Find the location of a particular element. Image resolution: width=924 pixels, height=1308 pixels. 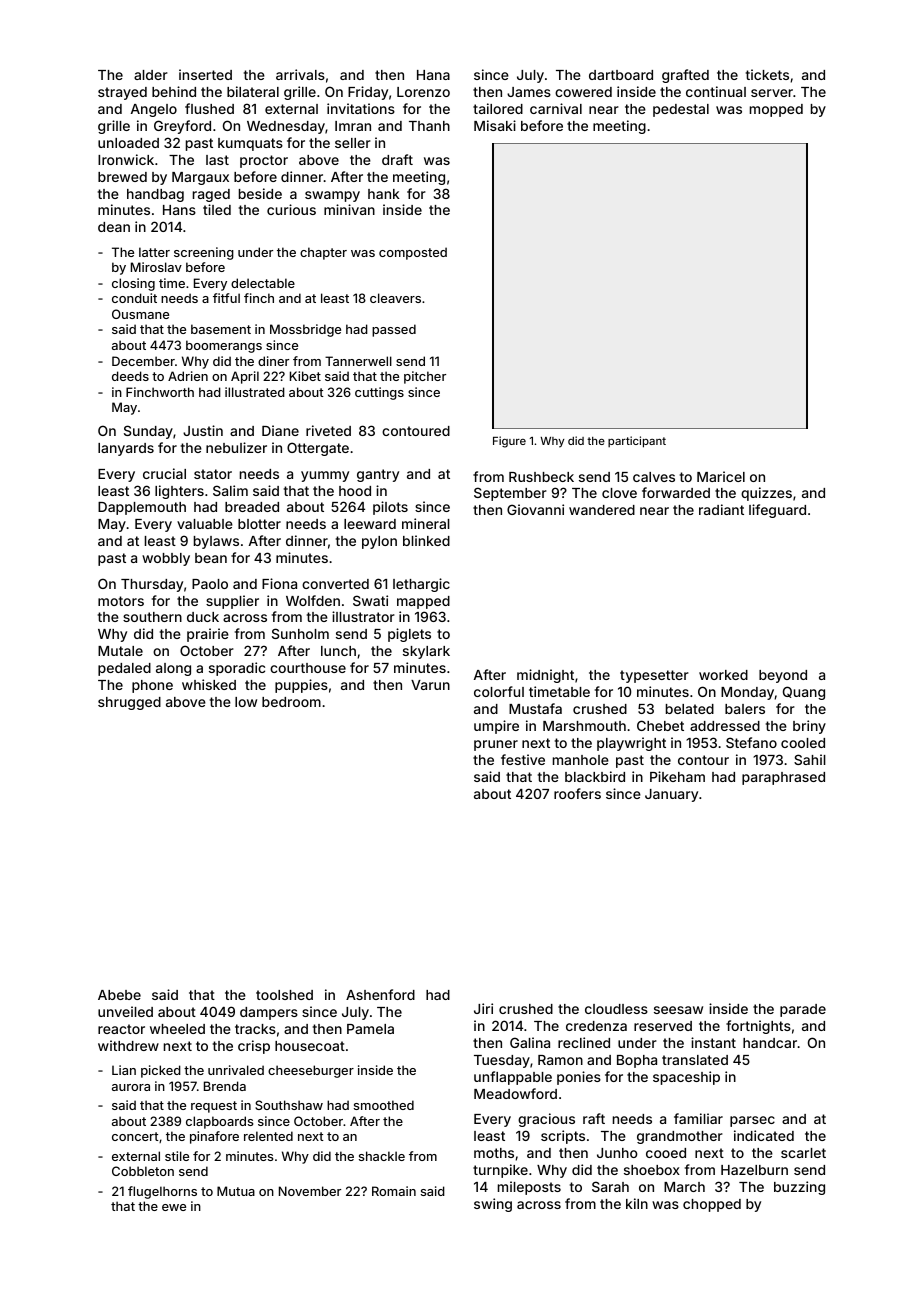

mopped is located at coordinates (776, 110).
